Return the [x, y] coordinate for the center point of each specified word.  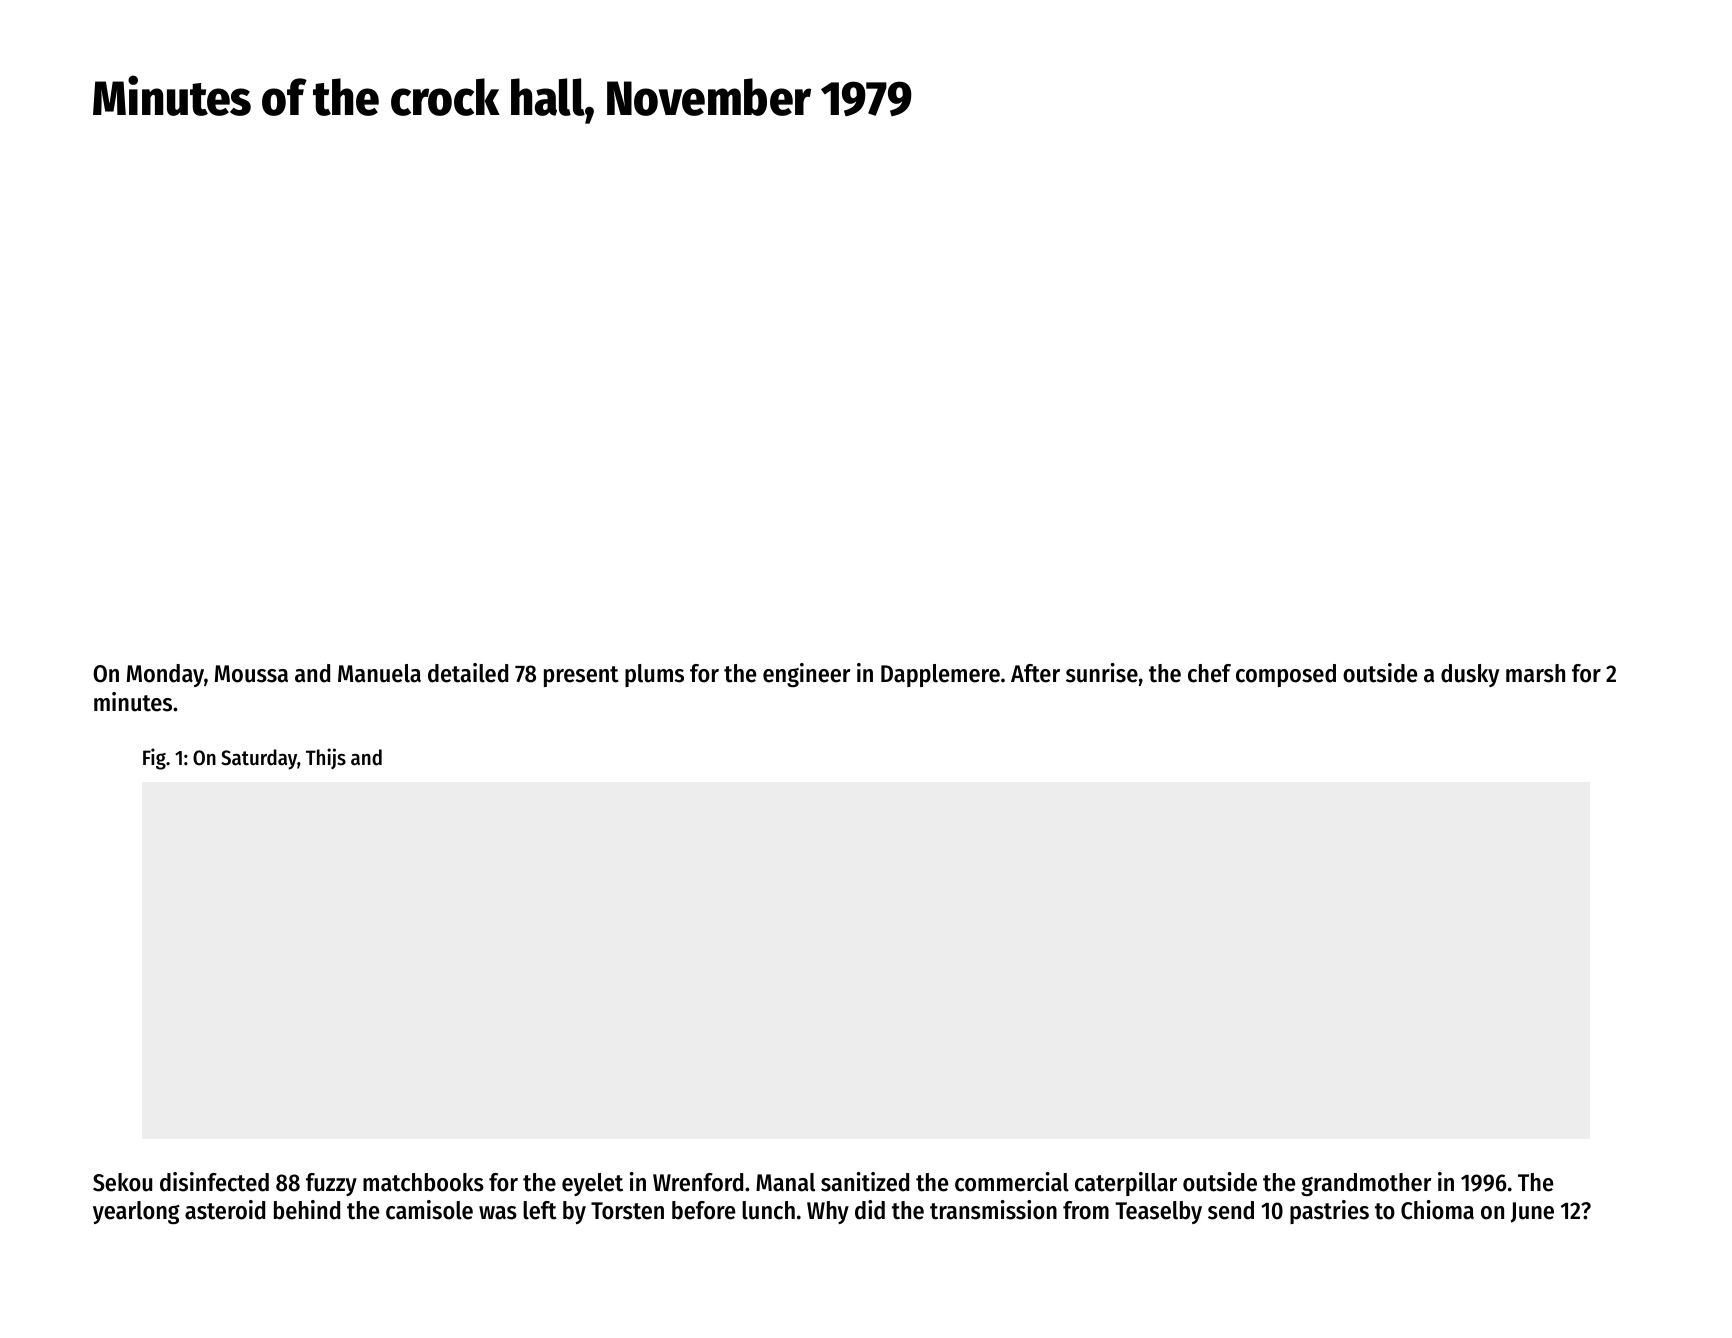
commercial [1012, 1182]
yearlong [136, 1212]
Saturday [259, 759]
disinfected [214, 1182]
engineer [807, 675]
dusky [1470, 675]
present [581, 676]
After [1035, 673]
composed [1286, 675]
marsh [1535, 673]
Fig [154, 759]
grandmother [1366, 1184]
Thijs [326, 758]
